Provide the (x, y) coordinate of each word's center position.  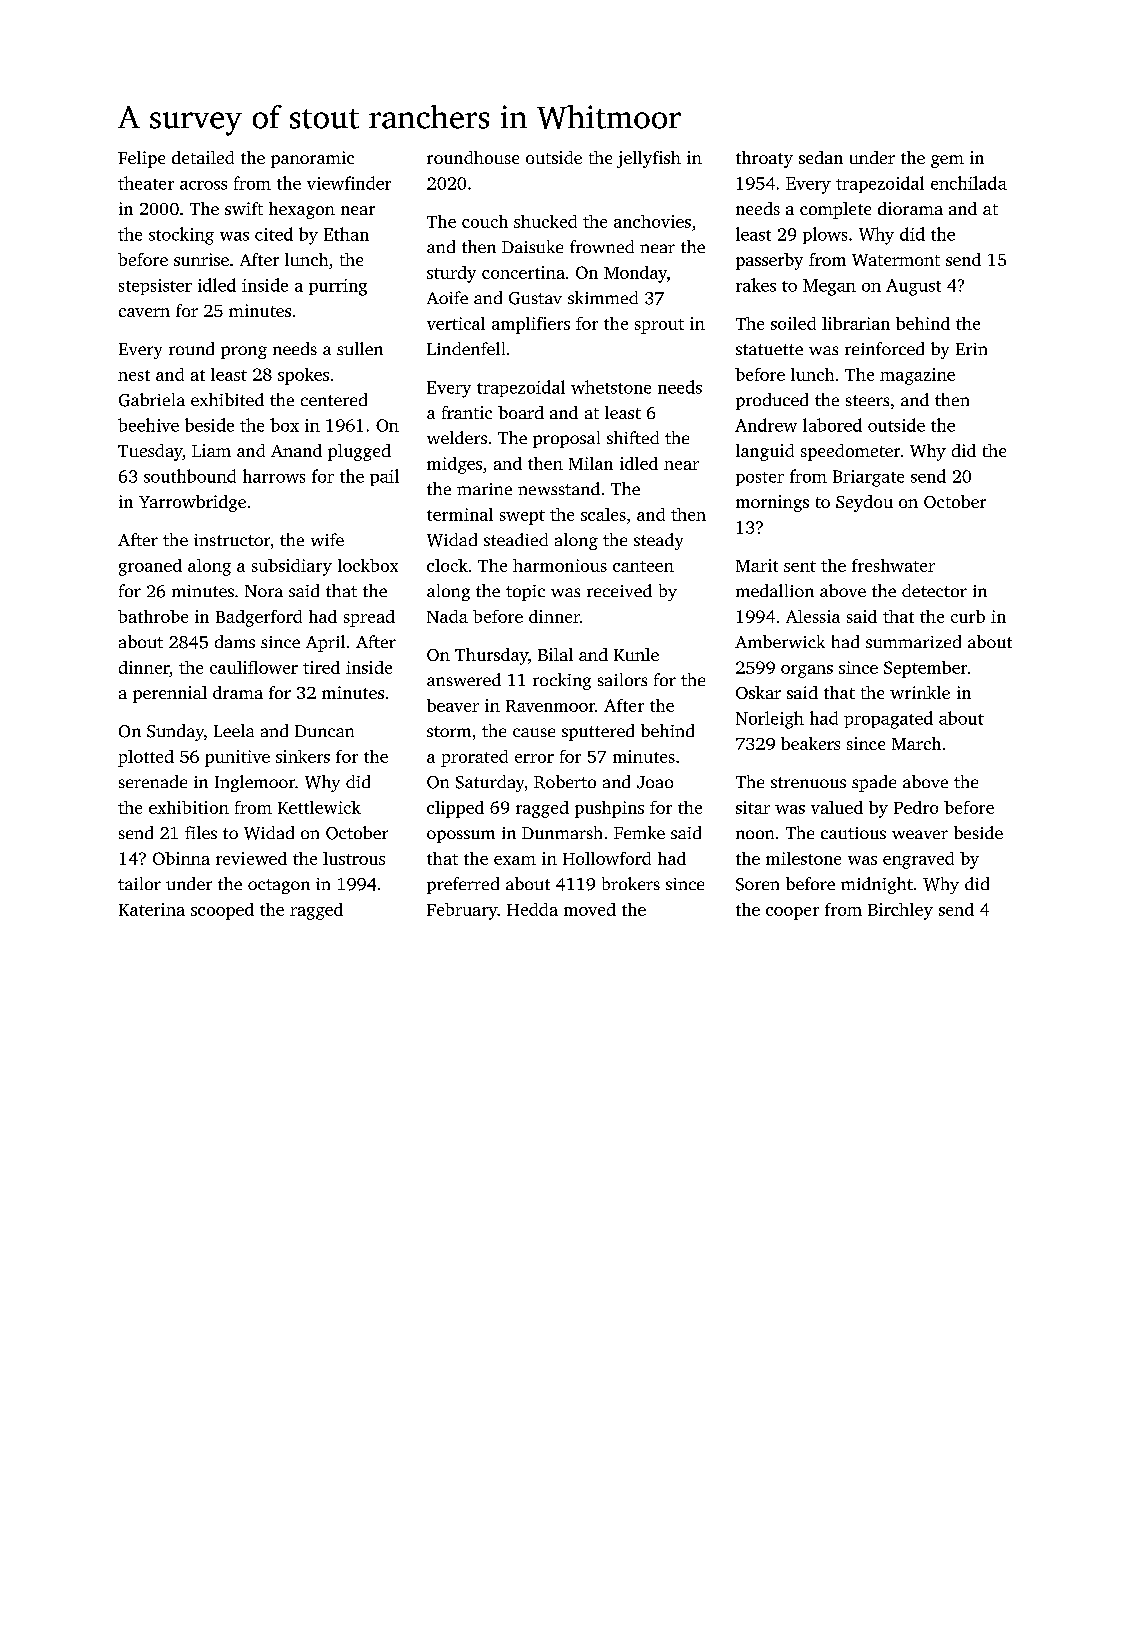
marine (484, 489)
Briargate (868, 478)
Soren (757, 884)
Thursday (491, 656)
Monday (635, 274)
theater (146, 183)
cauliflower (254, 667)
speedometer (850, 452)
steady (658, 541)
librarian (856, 323)
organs (807, 671)
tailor (139, 883)
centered (334, 399)
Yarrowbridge (192, 503)
